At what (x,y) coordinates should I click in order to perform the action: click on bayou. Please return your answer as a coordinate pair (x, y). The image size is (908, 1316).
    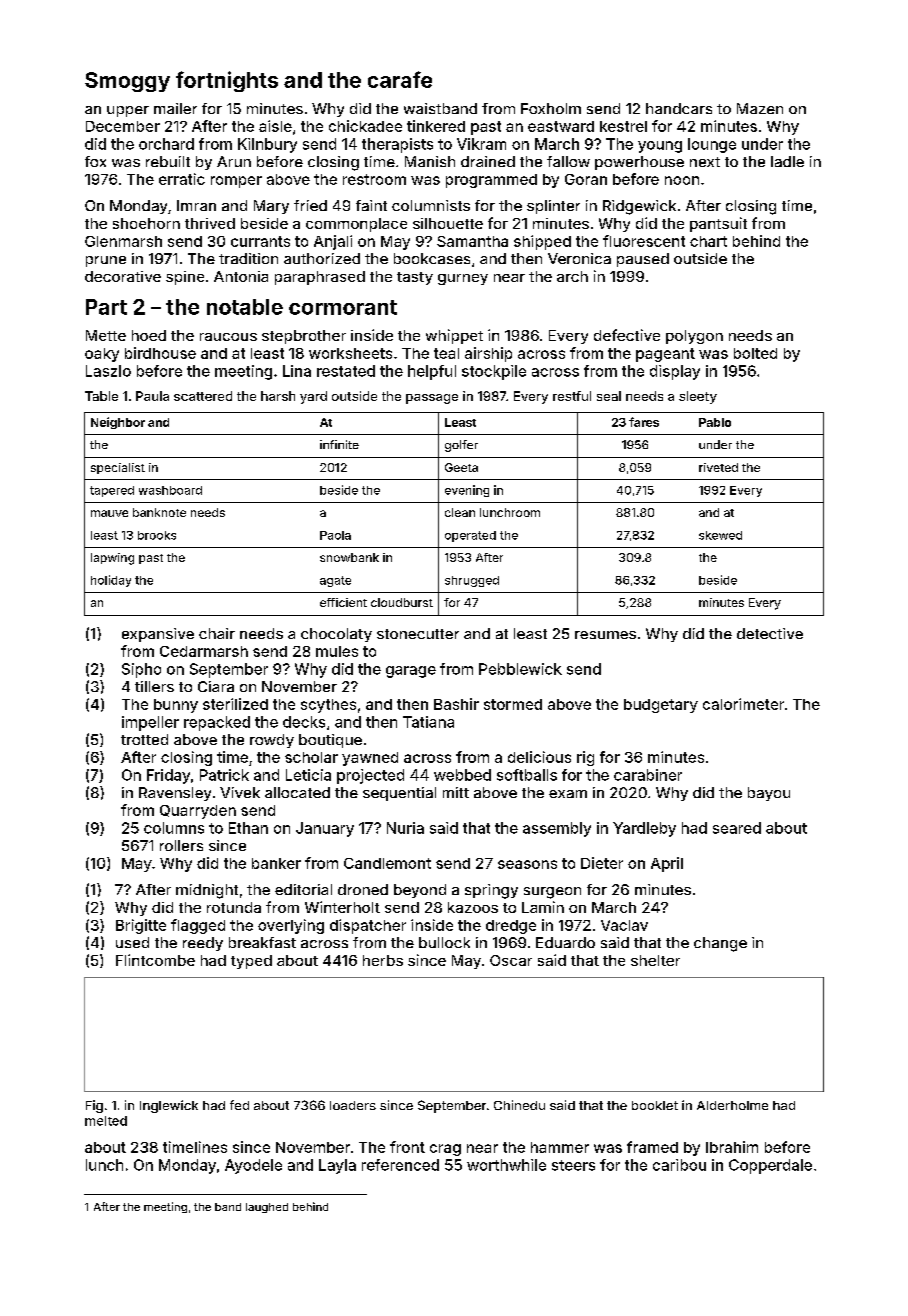
    Looking at the image, I should click on (769, 794).
